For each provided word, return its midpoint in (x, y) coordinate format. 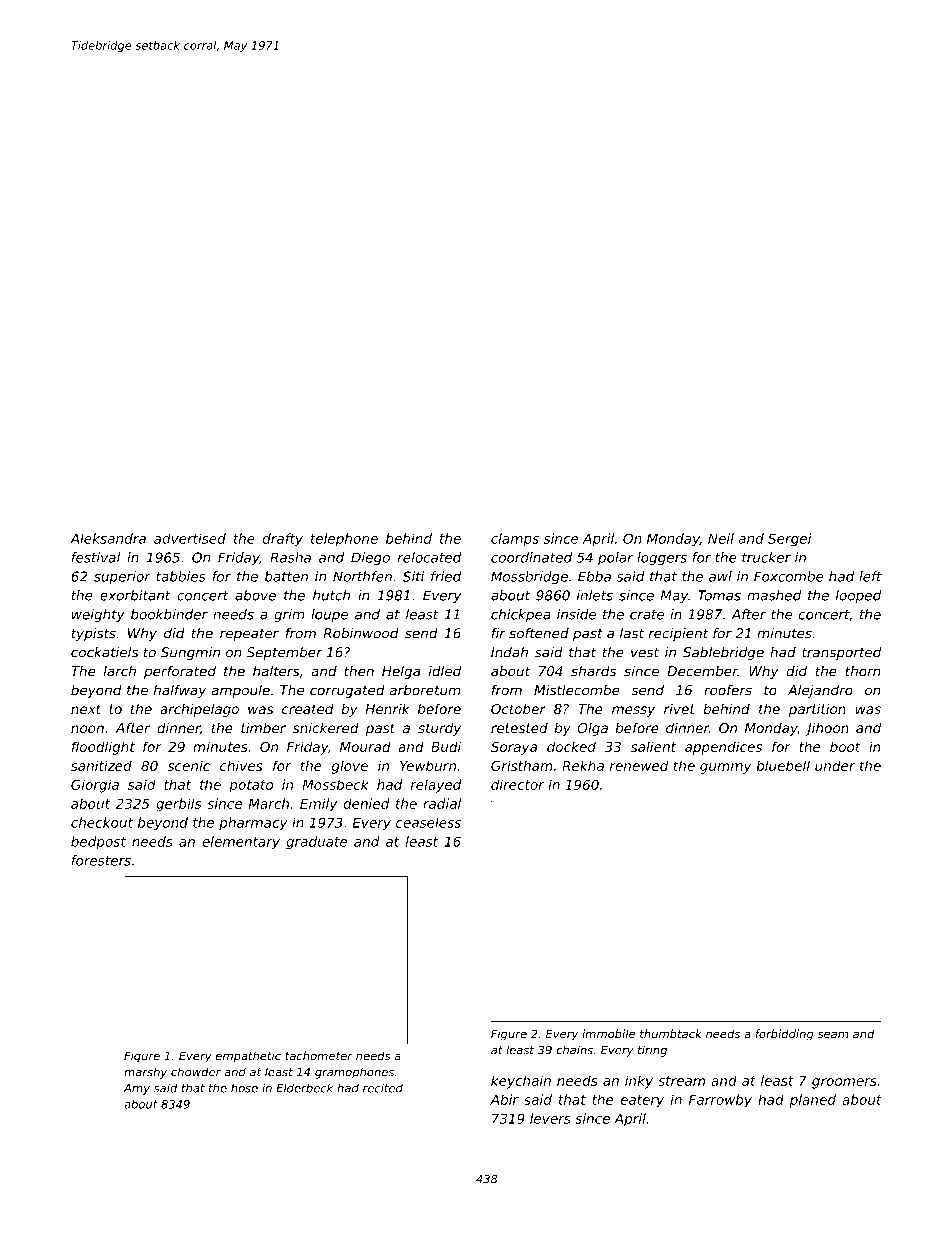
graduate (316, 843)
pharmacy (253, 824)
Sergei (789, 540)
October (518, 708)
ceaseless (428, 822)
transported (841, 653)
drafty (283, 540)
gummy (726, 768)
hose (244, 1088)
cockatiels (104, 652)
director (518, 784)
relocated (429, 557)
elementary (241, 843)
